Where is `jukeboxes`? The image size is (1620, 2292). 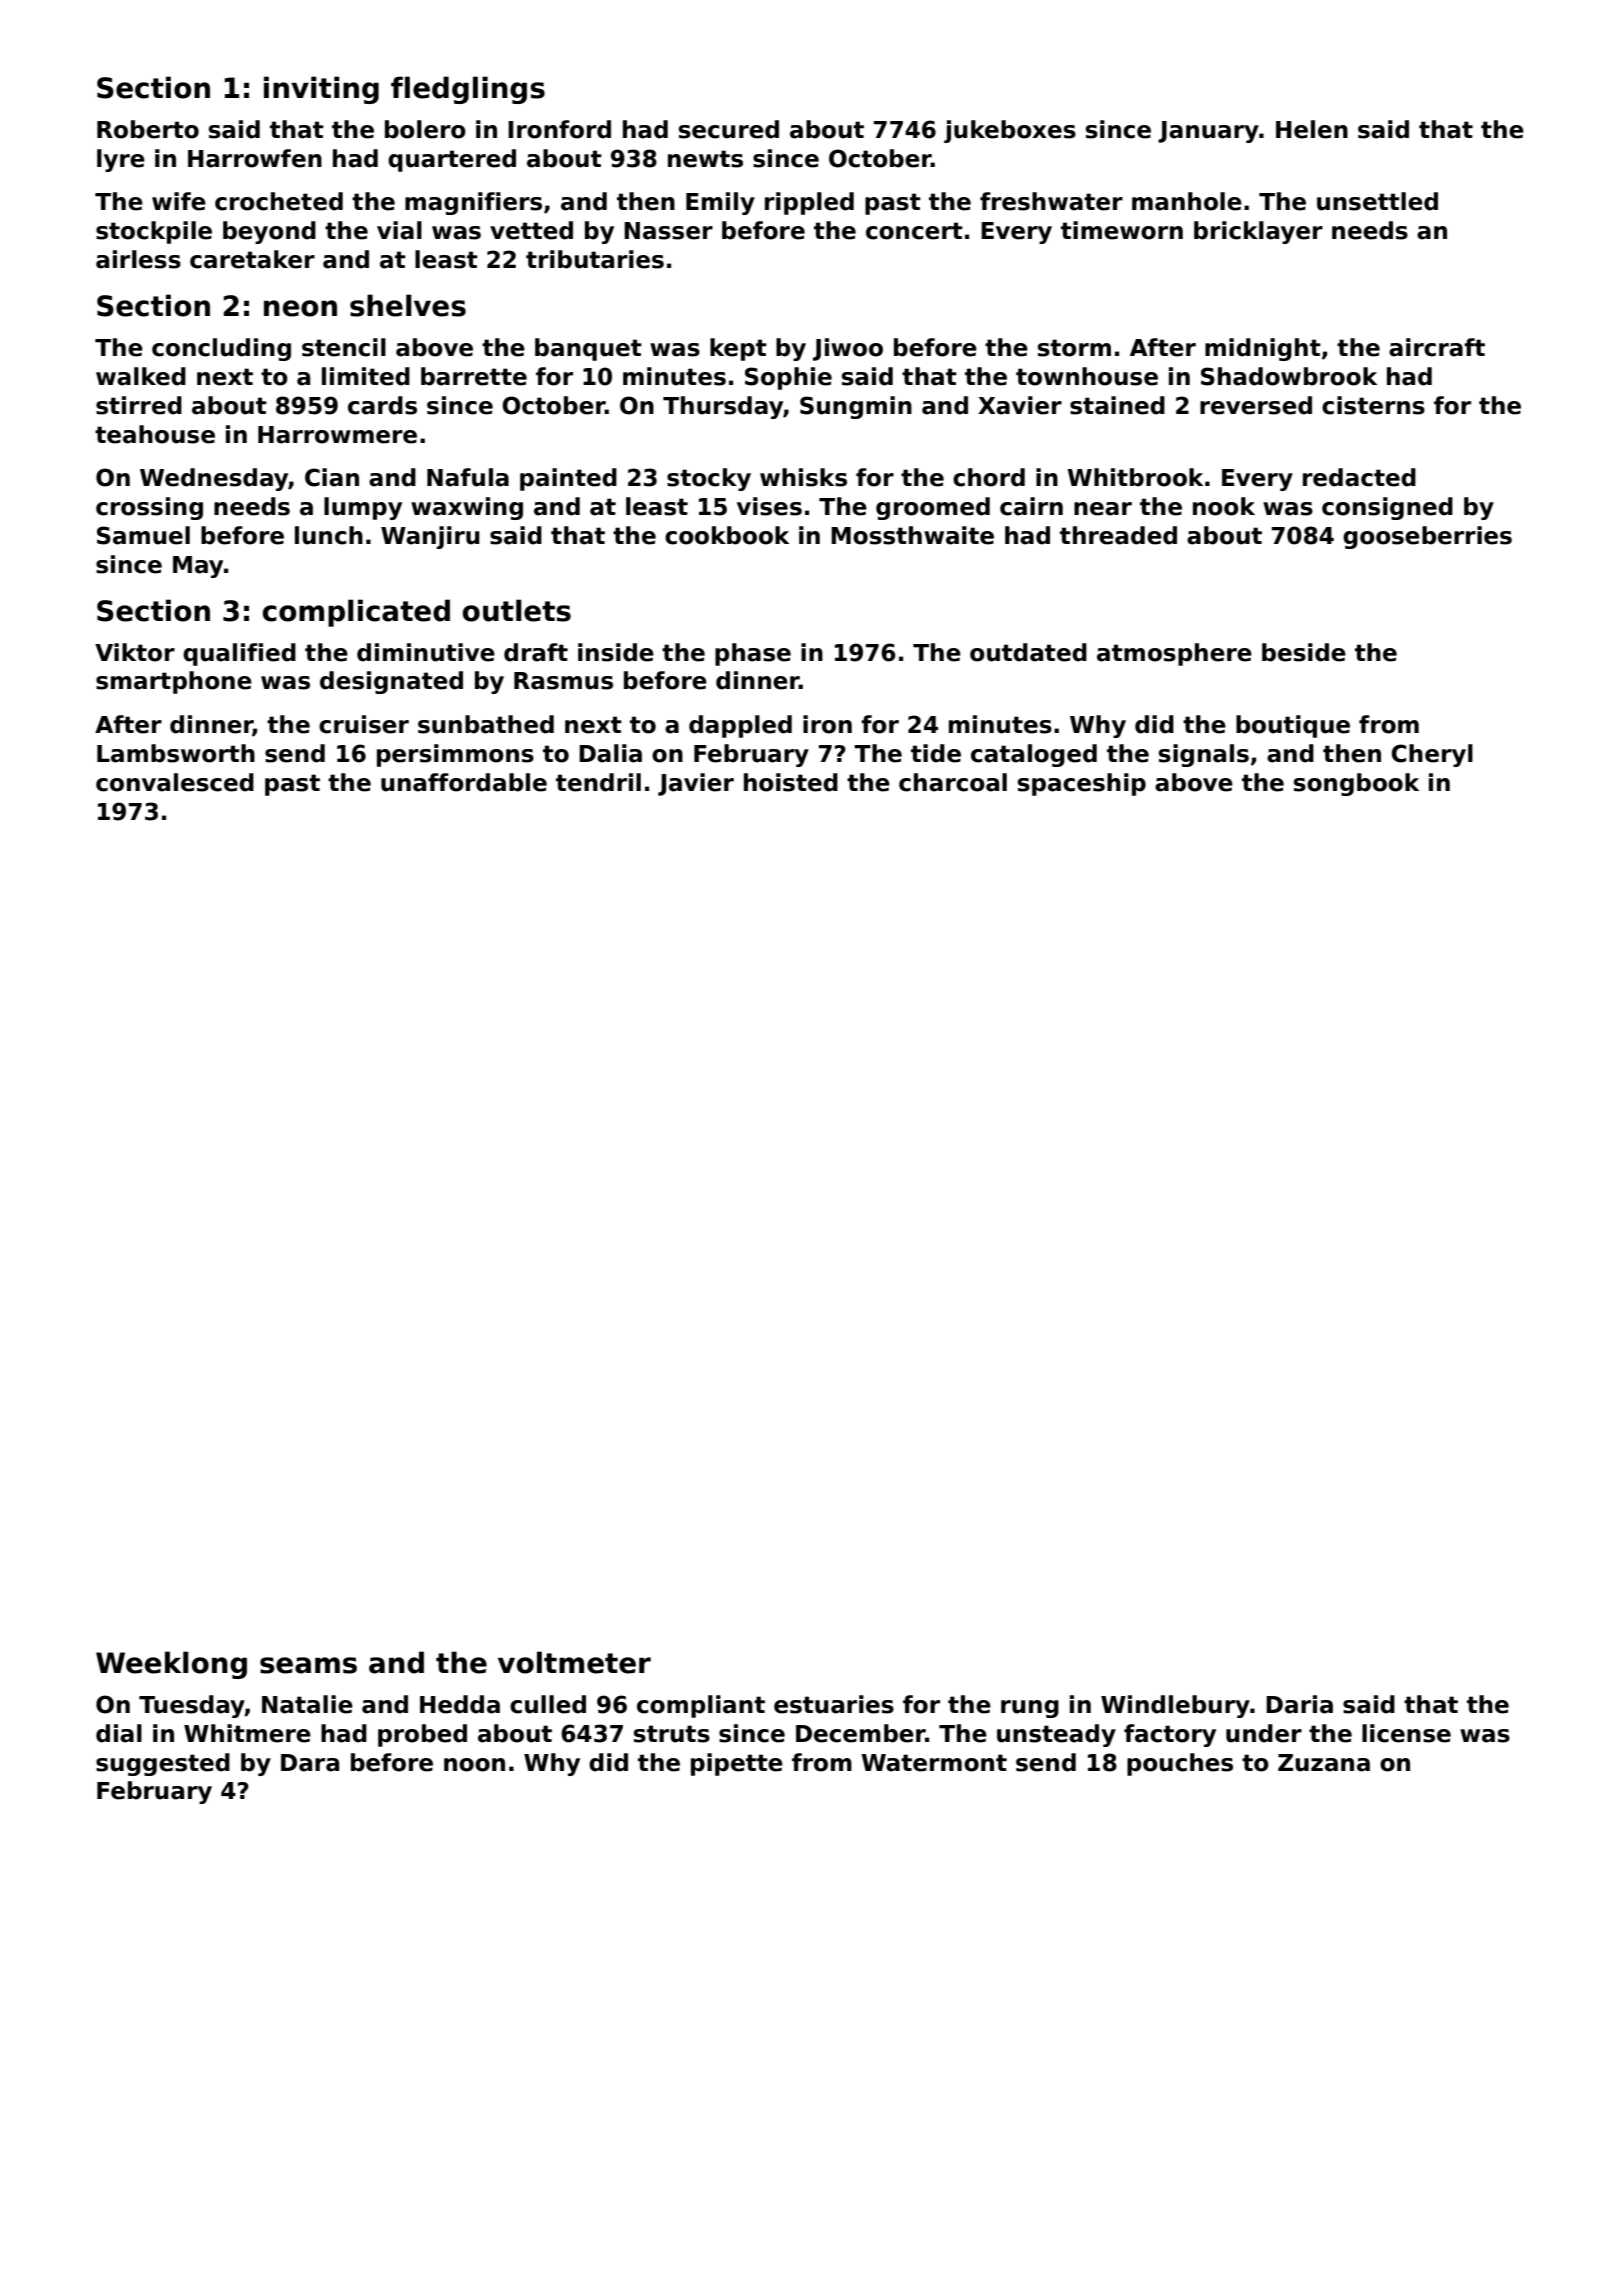 jukeboxes is located at coordinates (1010, 131).
